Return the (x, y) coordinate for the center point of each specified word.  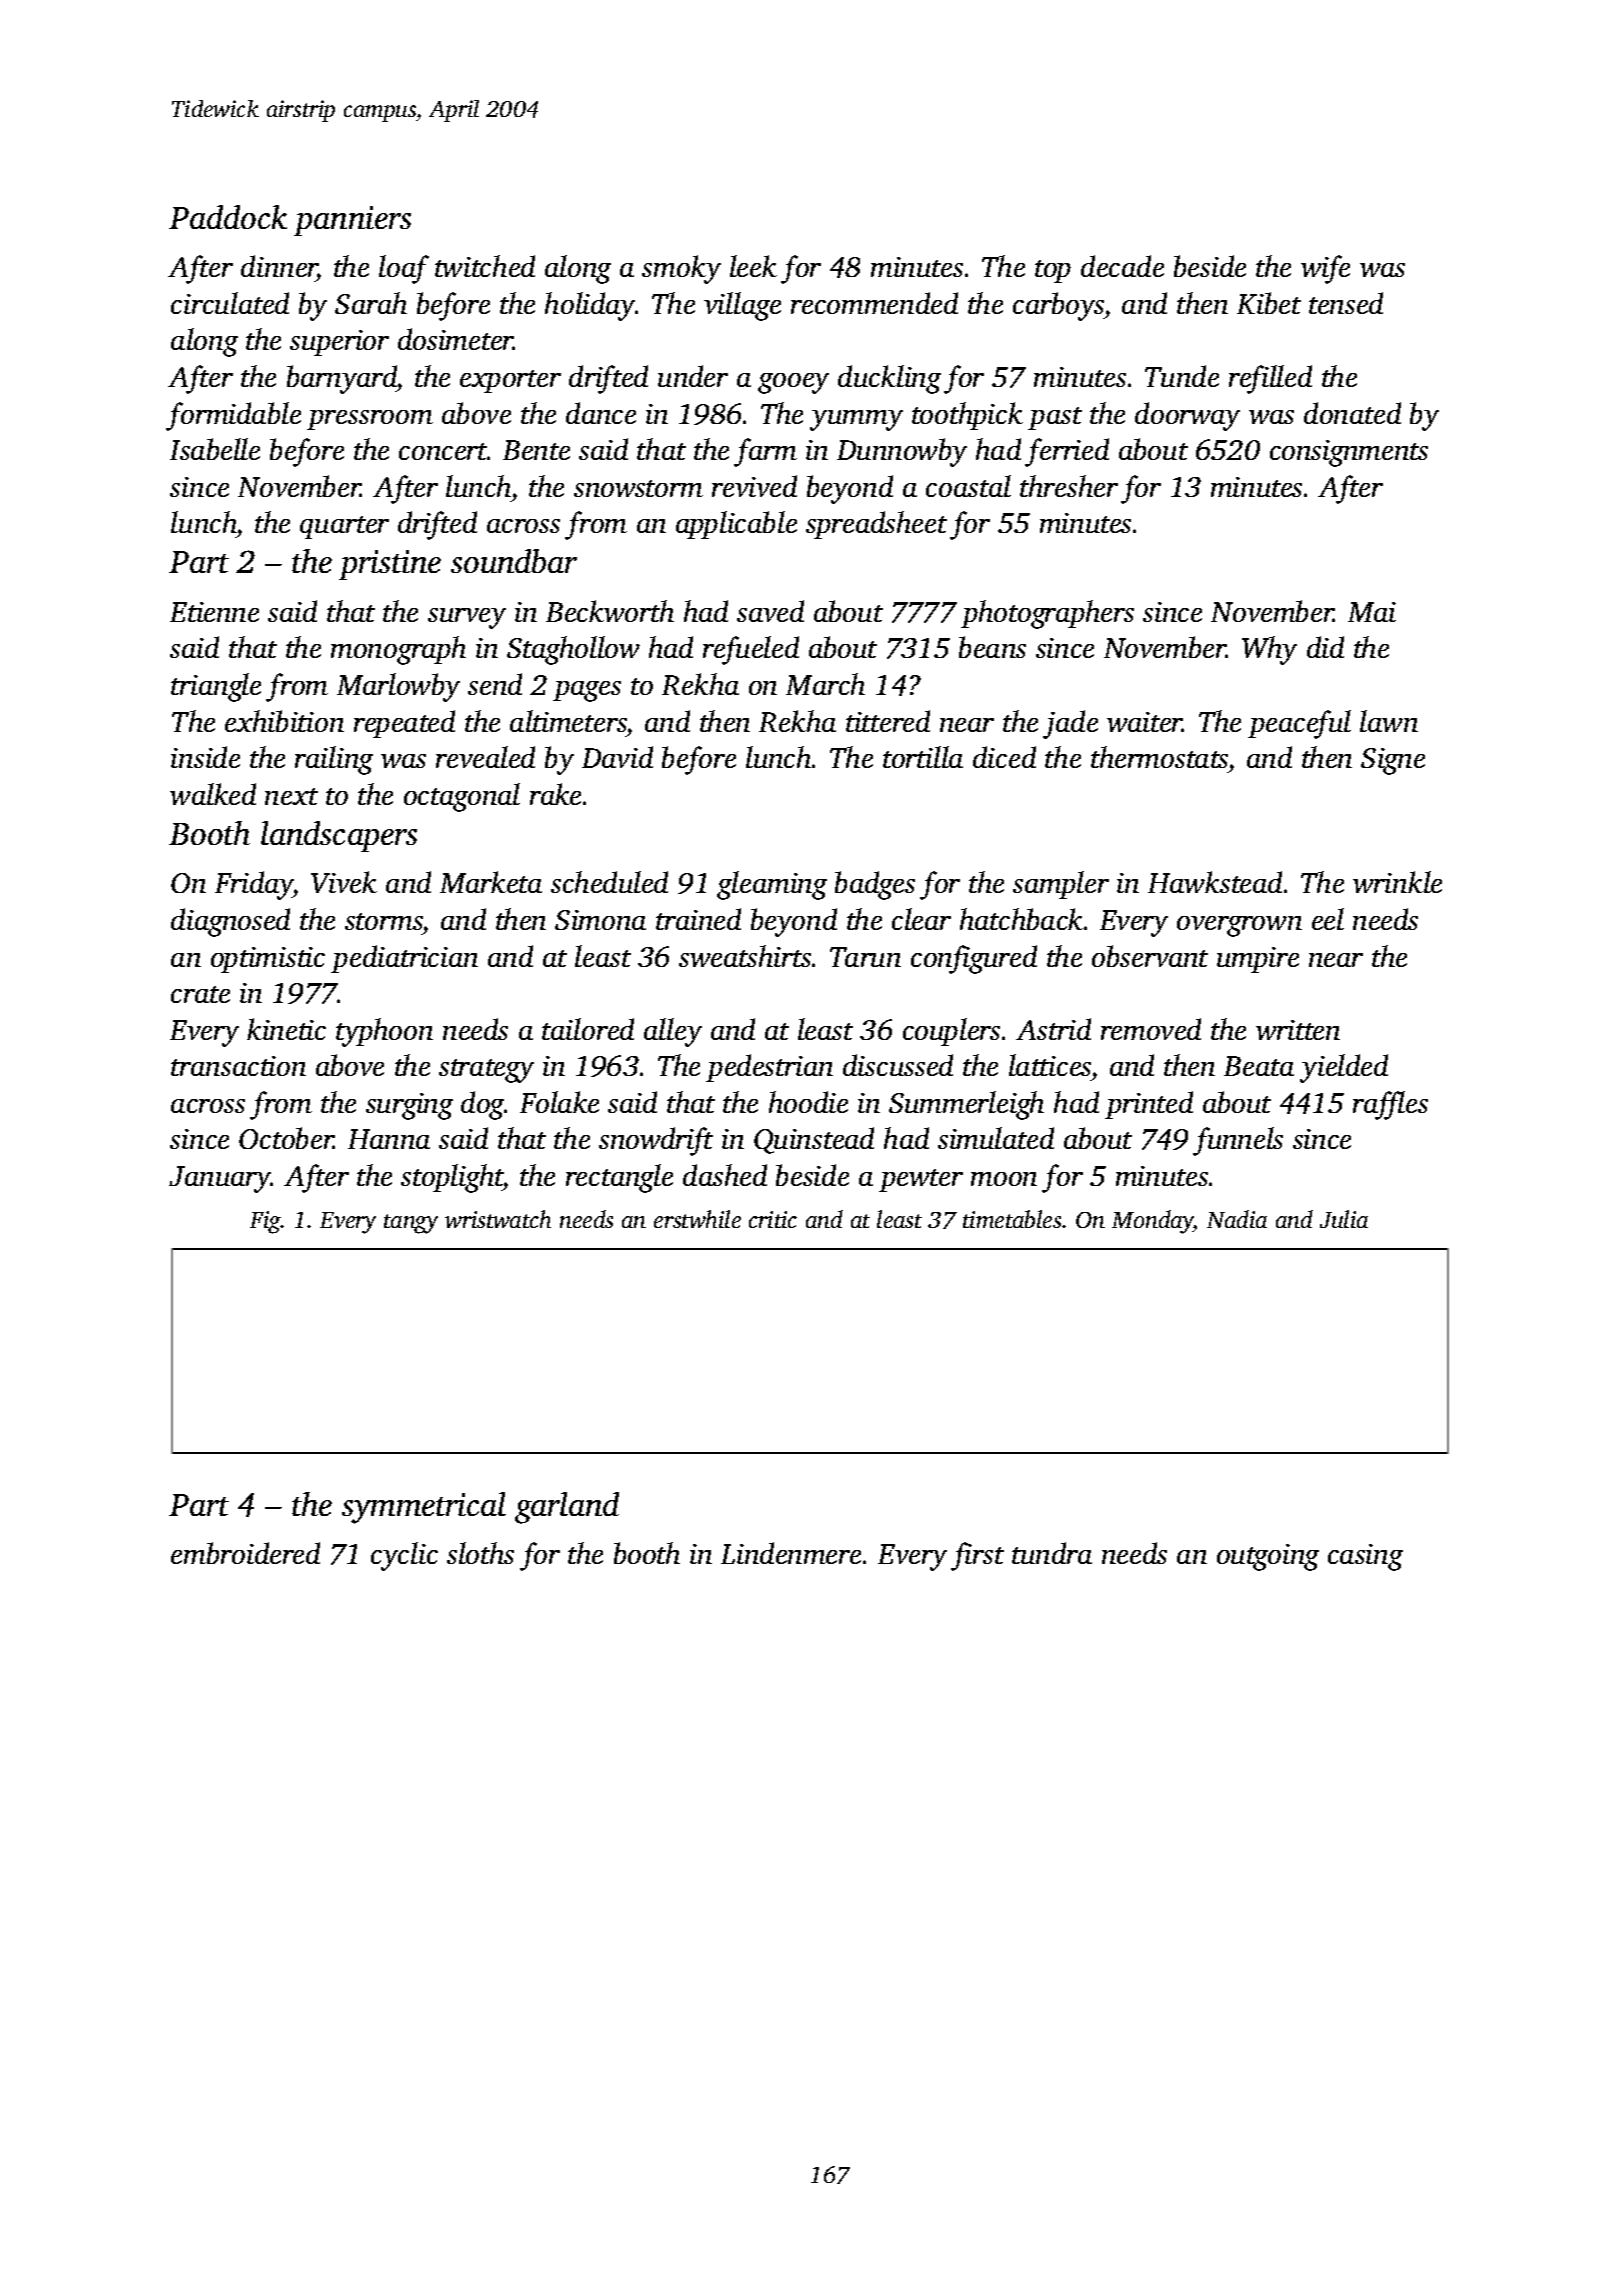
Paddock (228, 217)
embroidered (245, 1553)
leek (753, 266)
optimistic (268, 960)
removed (1151, 1029)
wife (1325, 269)
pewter (921, 1180)
